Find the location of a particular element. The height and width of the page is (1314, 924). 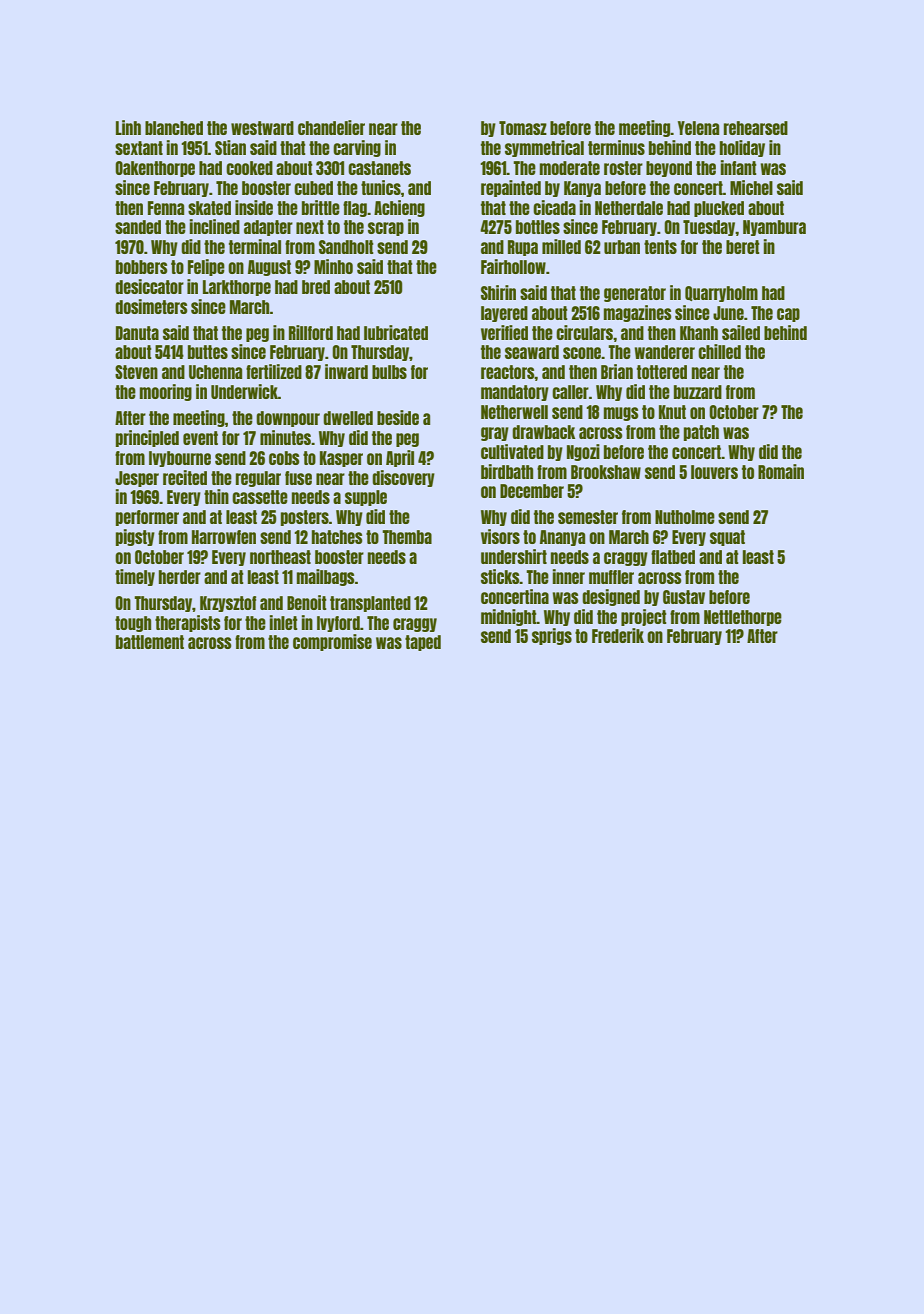

Rupa is located at coordinates (523, 248).
